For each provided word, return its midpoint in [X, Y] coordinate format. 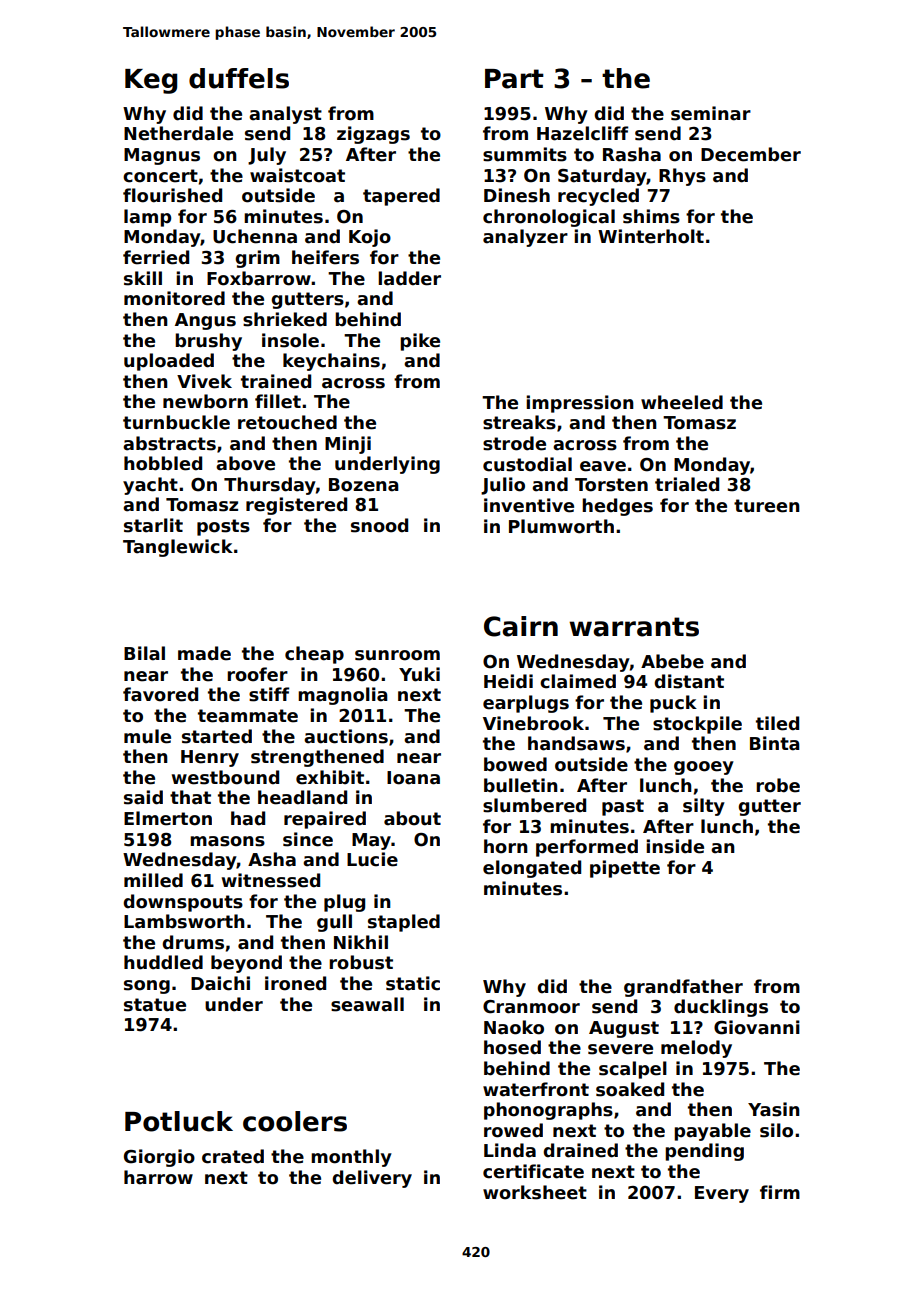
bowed [515, 764]
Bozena [364, 485]
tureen [767, 506]
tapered [401, 197]
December [751, 154]
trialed [687, 484]
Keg [151, 81]
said [143, 797]
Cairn [521, 626]
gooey [704, 768]
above [245, 463]
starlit [153, 525]
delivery [372, 1179]
